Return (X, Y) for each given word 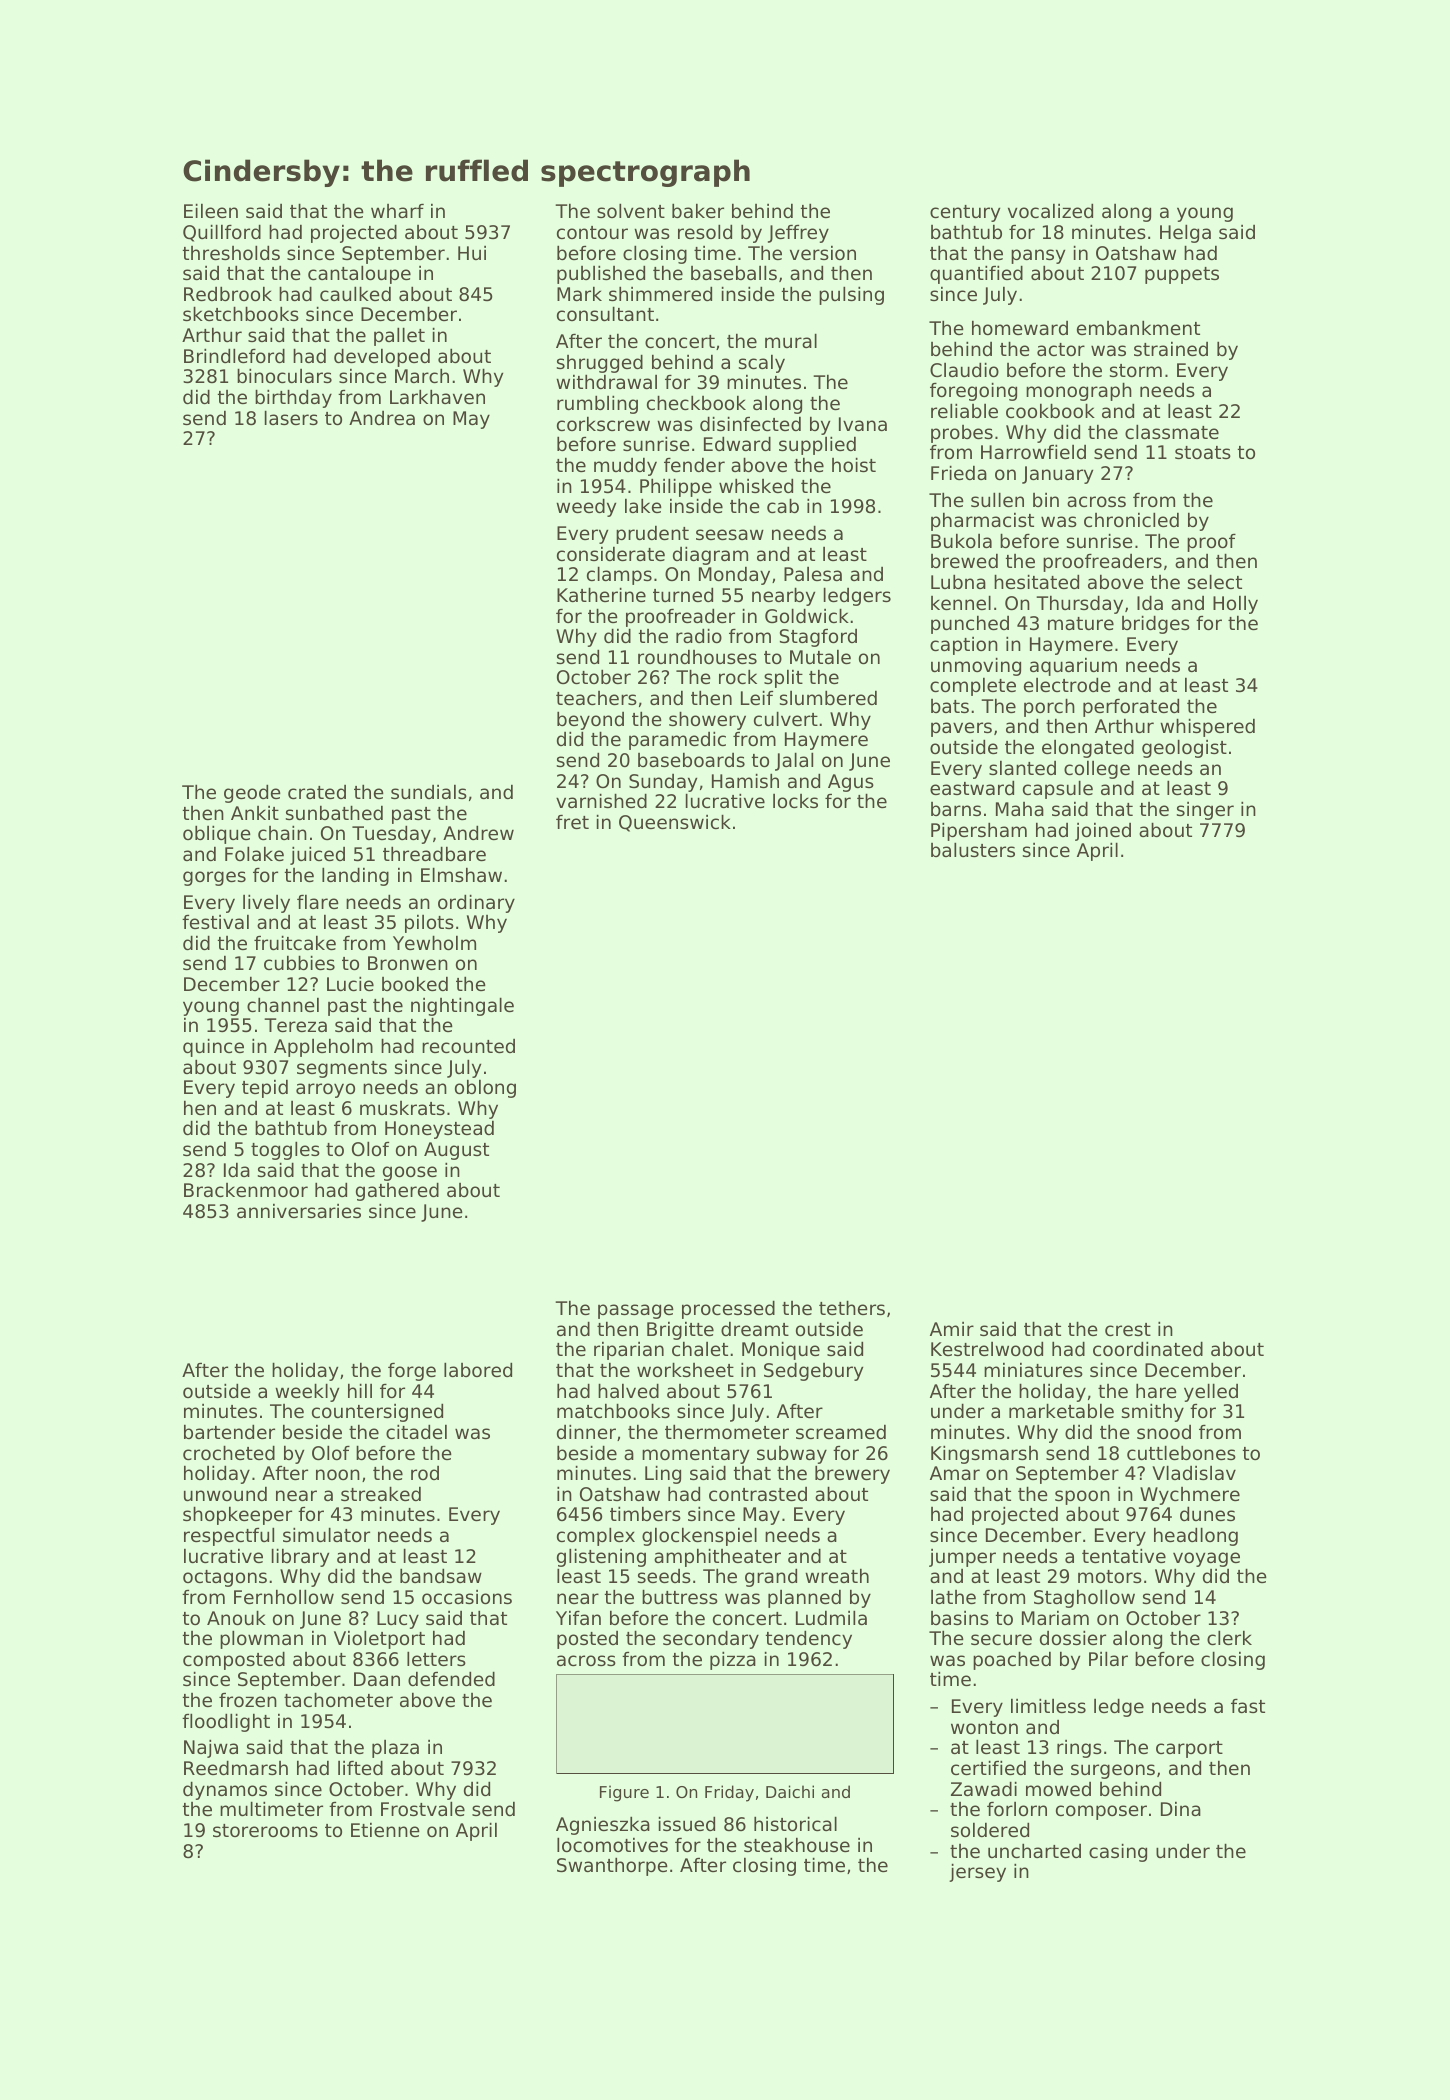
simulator (326, 1534)
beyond (590, 720)
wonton (984, 1727)
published (601, 274)
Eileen (211, 210)
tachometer (338, 1699)
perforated (1131, 708)
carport (1189, 1749)
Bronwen (408, 963)
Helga (1185, 233)
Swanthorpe (612, 1866)
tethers (852, 1307)
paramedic (677, 740)
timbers (645, 1513)
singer (1205, 811)
